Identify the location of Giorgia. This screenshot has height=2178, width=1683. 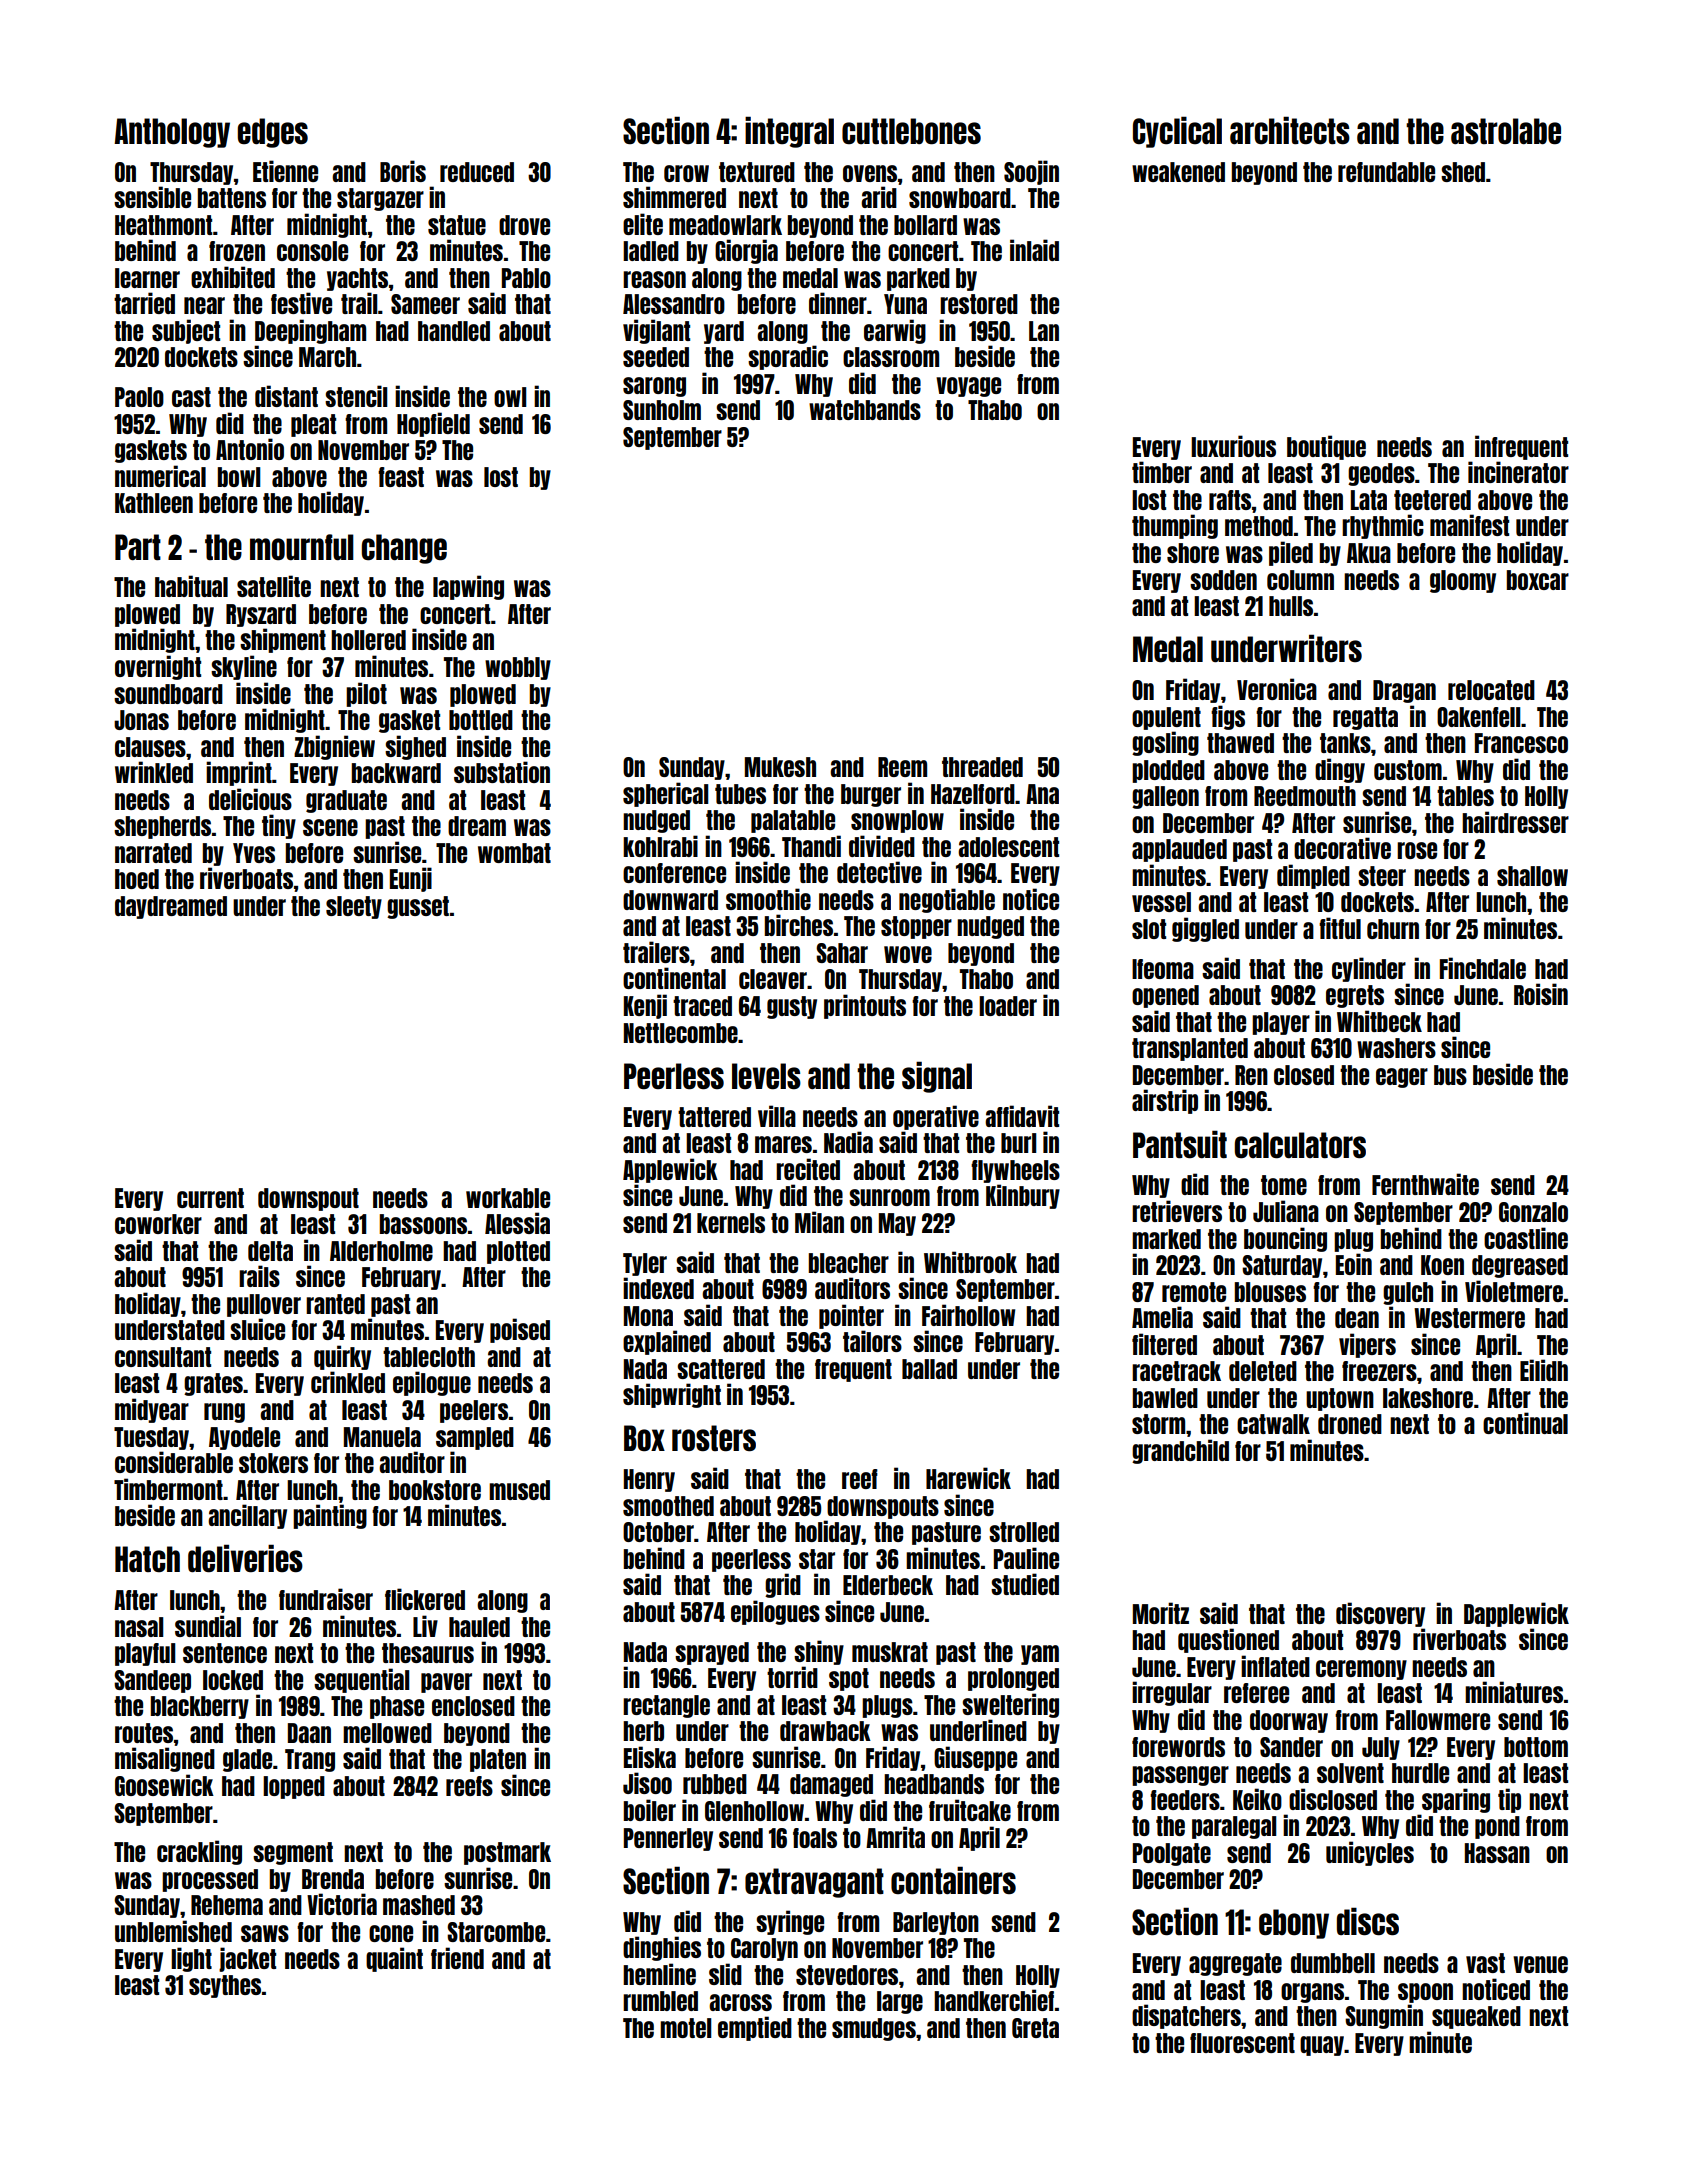
(746, 251).
